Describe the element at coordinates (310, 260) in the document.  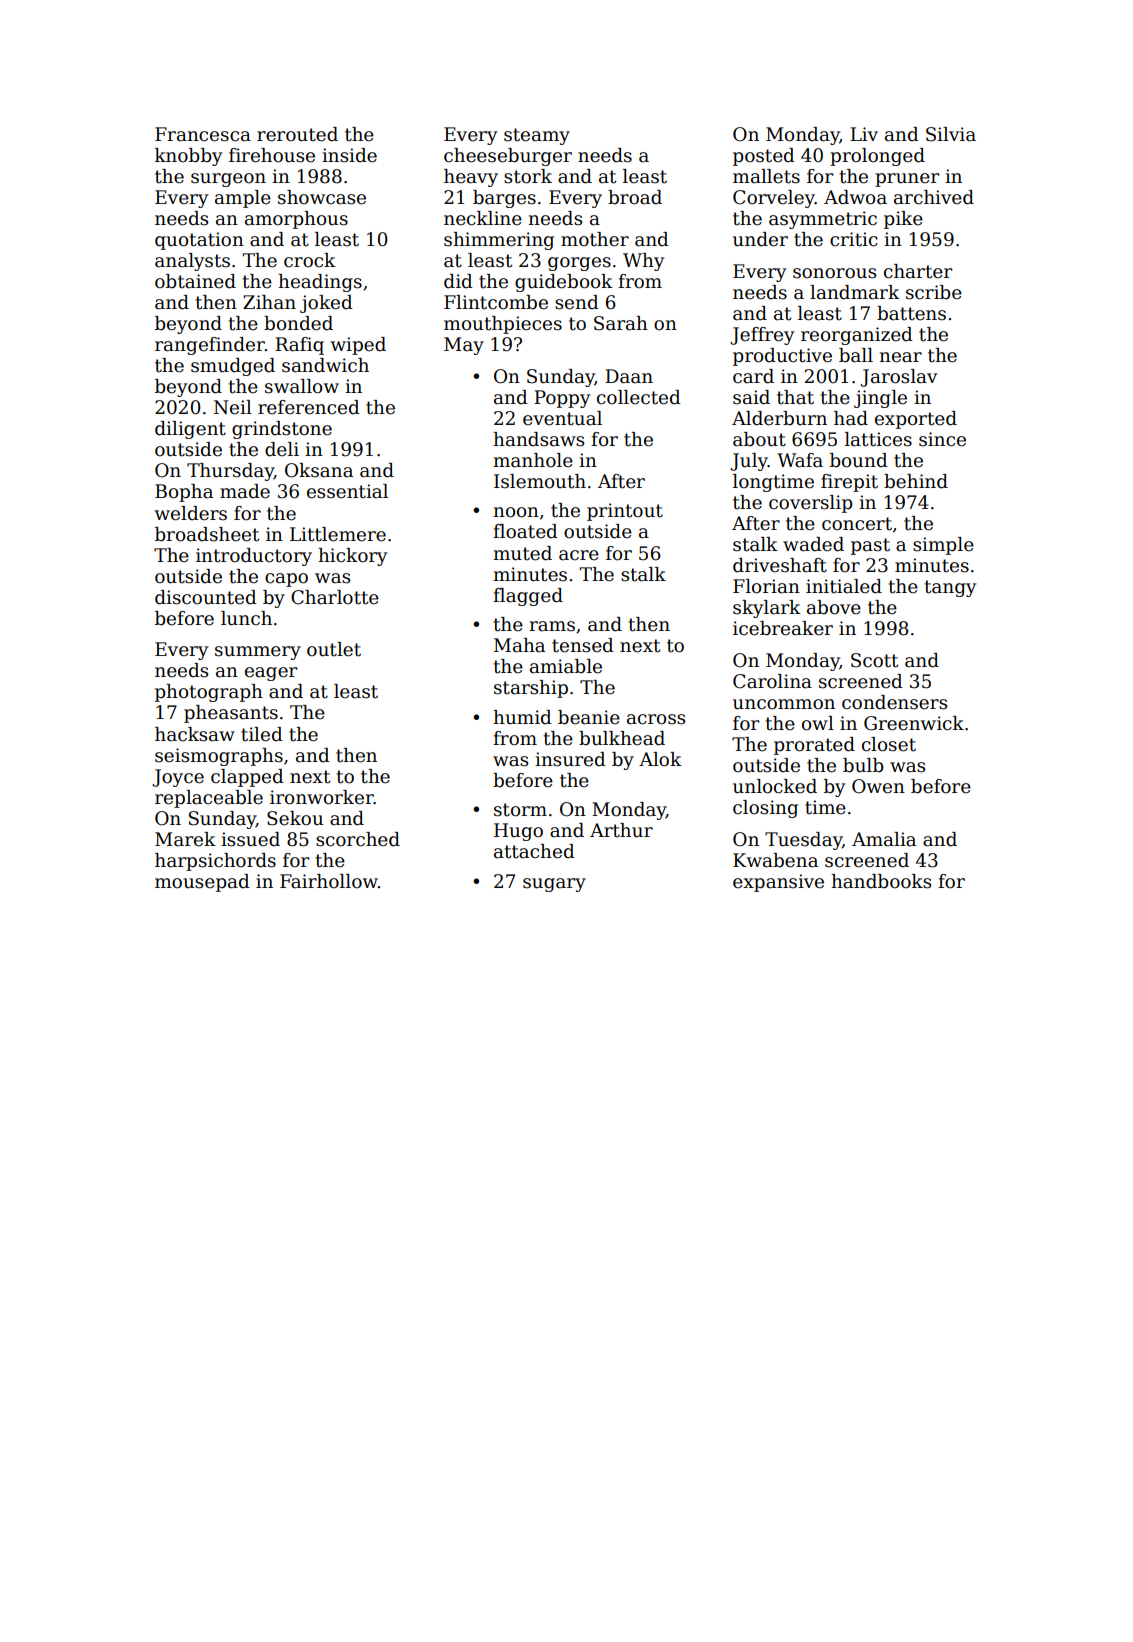
I see `crock` at that location.
